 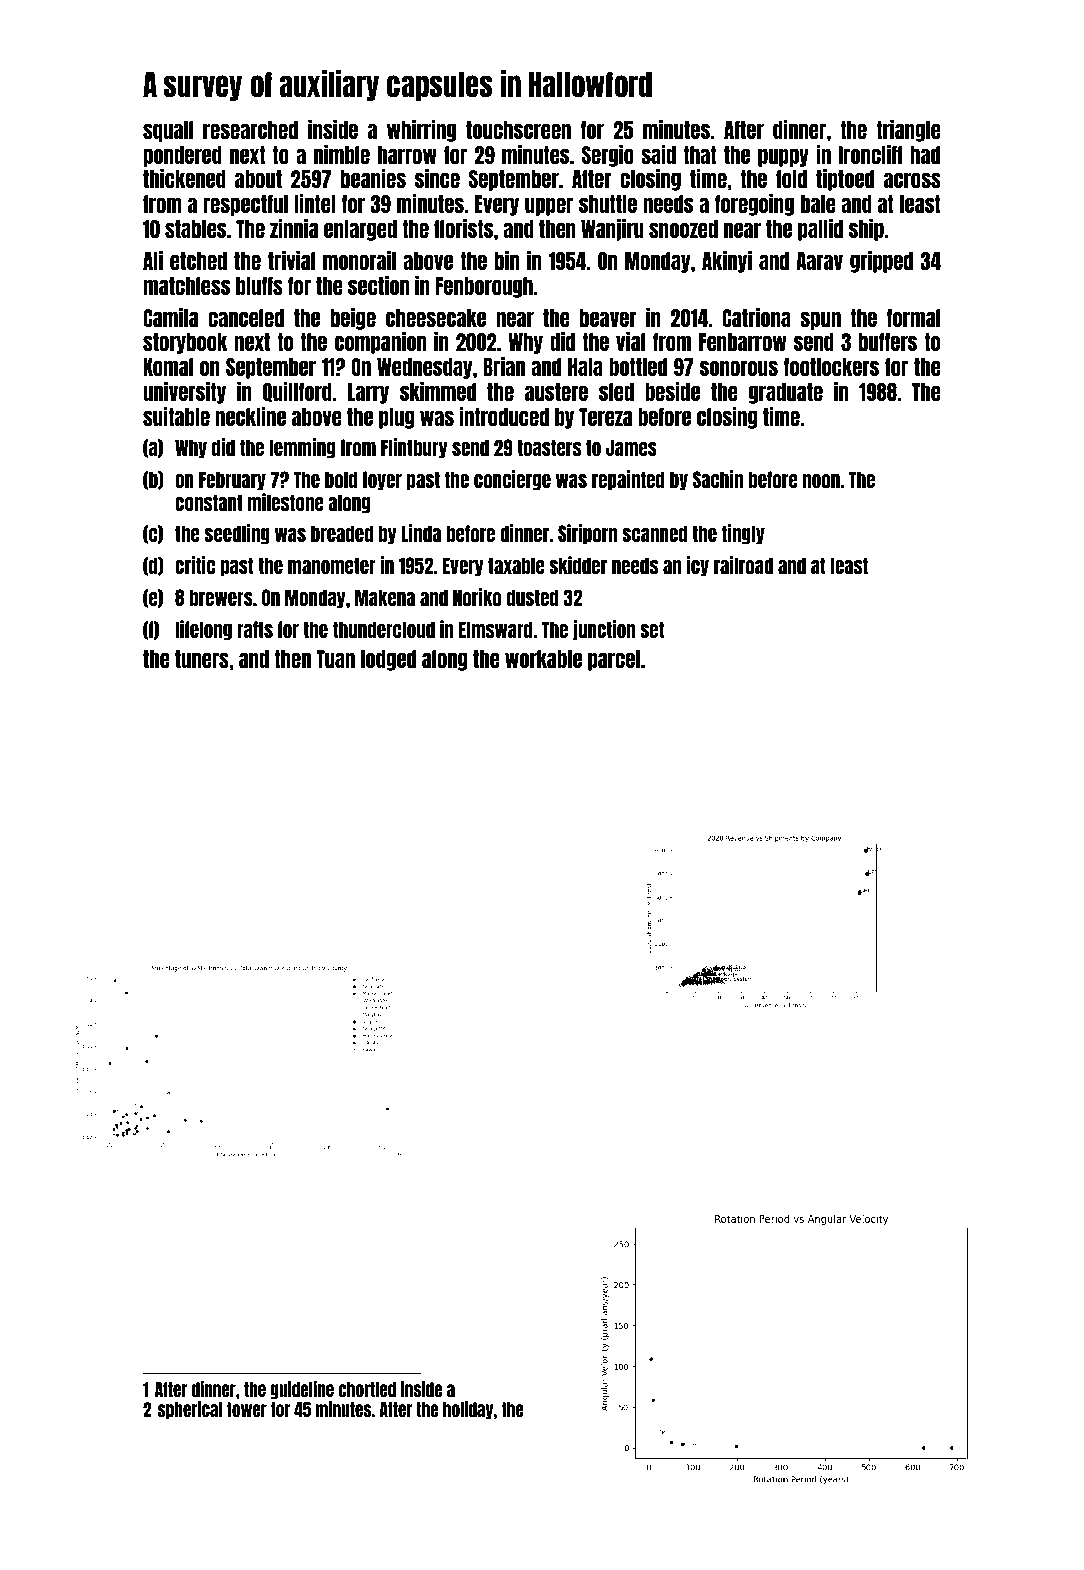 What do you see at coordinates (743, 565) in the screenshot?
I see `railroad` at bounding box center [743, 565].
